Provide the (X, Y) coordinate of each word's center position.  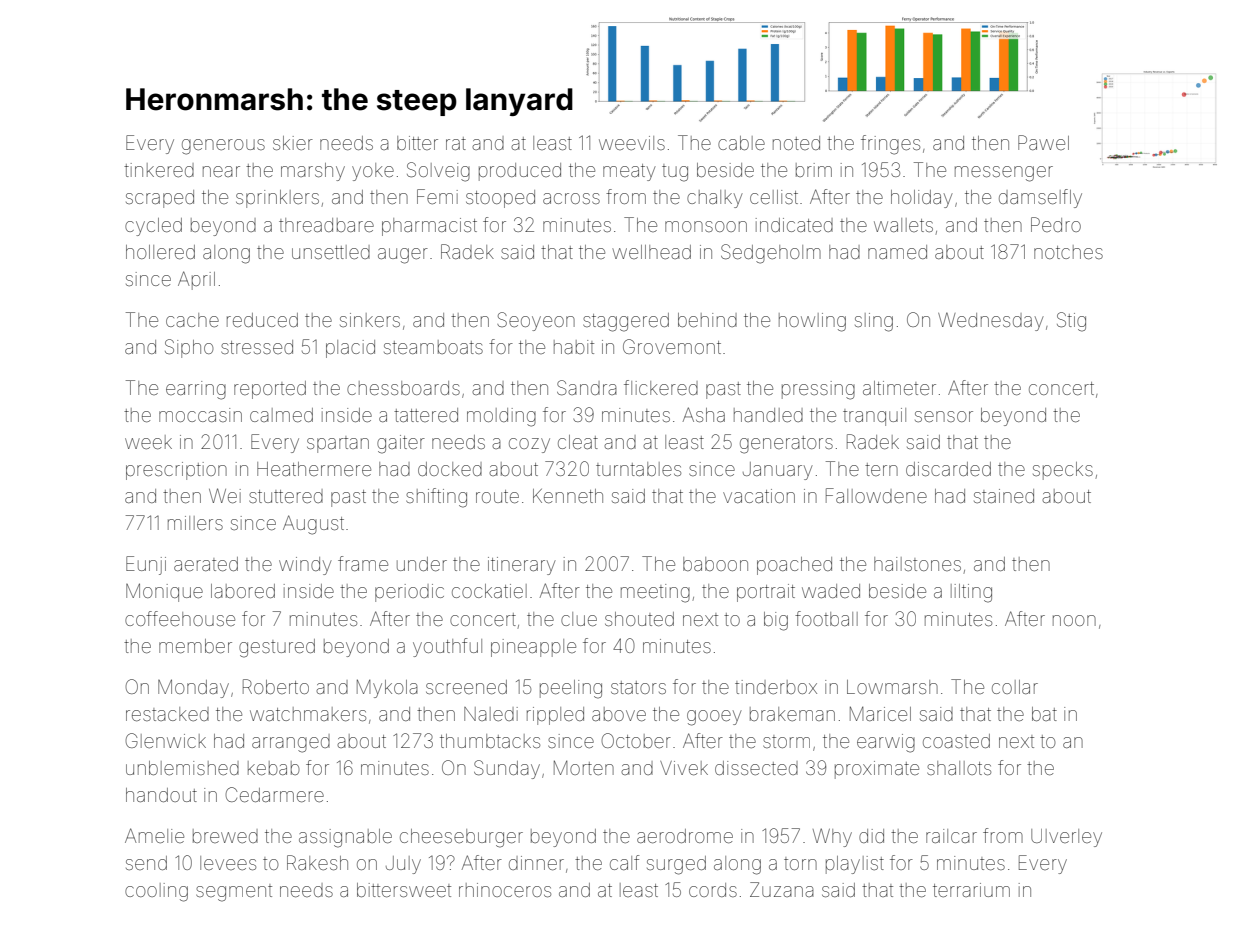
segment (234, 893)
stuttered (286, 496)
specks (1063, 471)
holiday (922, 199)
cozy (529, 445)
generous (223, 147)
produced (520, 172)
